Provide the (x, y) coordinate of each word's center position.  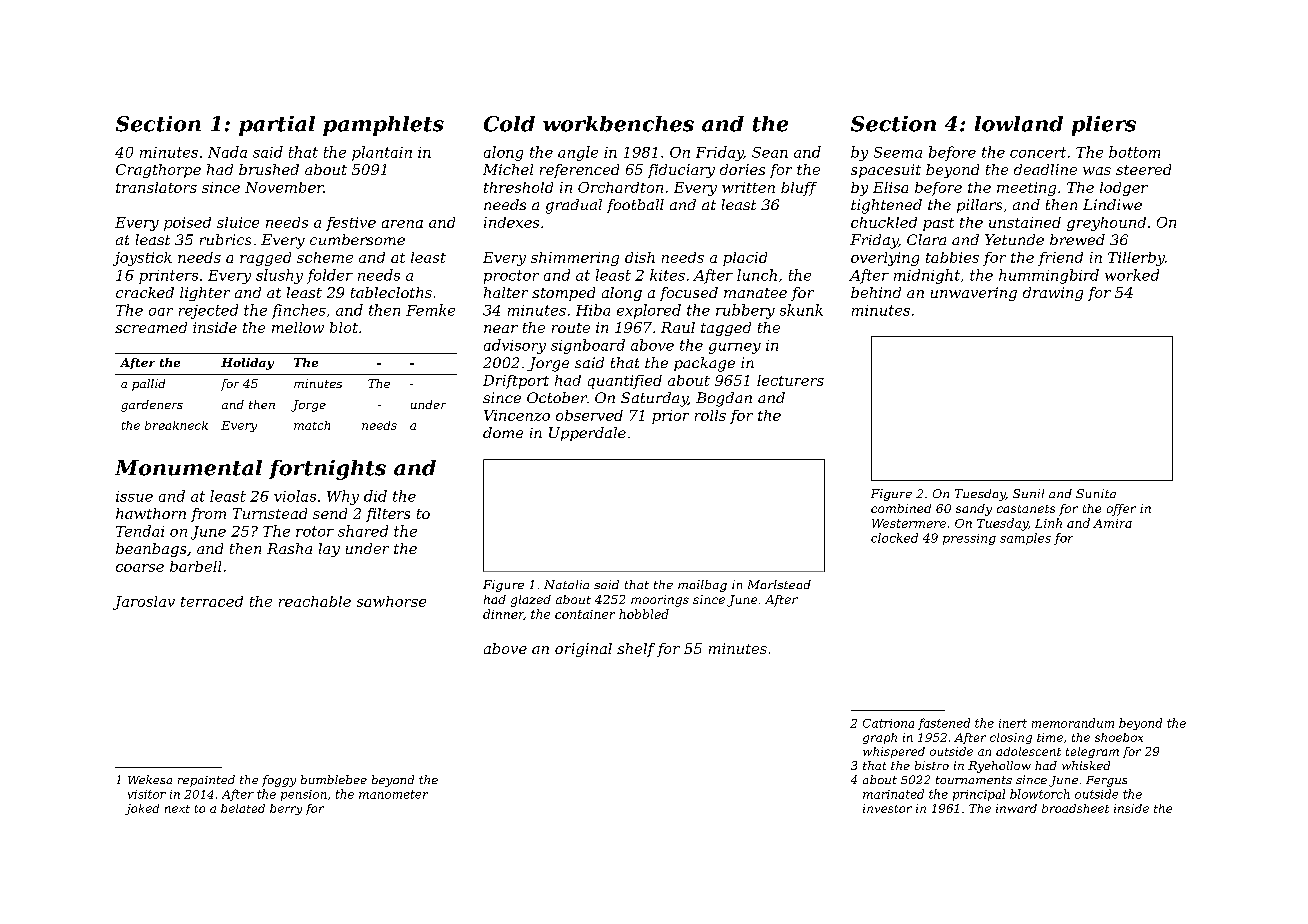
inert (1013, 723)
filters (388, 515)
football (635, 206)
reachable (315, 601)
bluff (799, 189)
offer (1121, 510)
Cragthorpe (158, 171)
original (583, 650)
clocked (894, 538)
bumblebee (334, 779)
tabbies (952, 257)
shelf (636, 650)
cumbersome (357, 239)
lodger (1124, 189)
